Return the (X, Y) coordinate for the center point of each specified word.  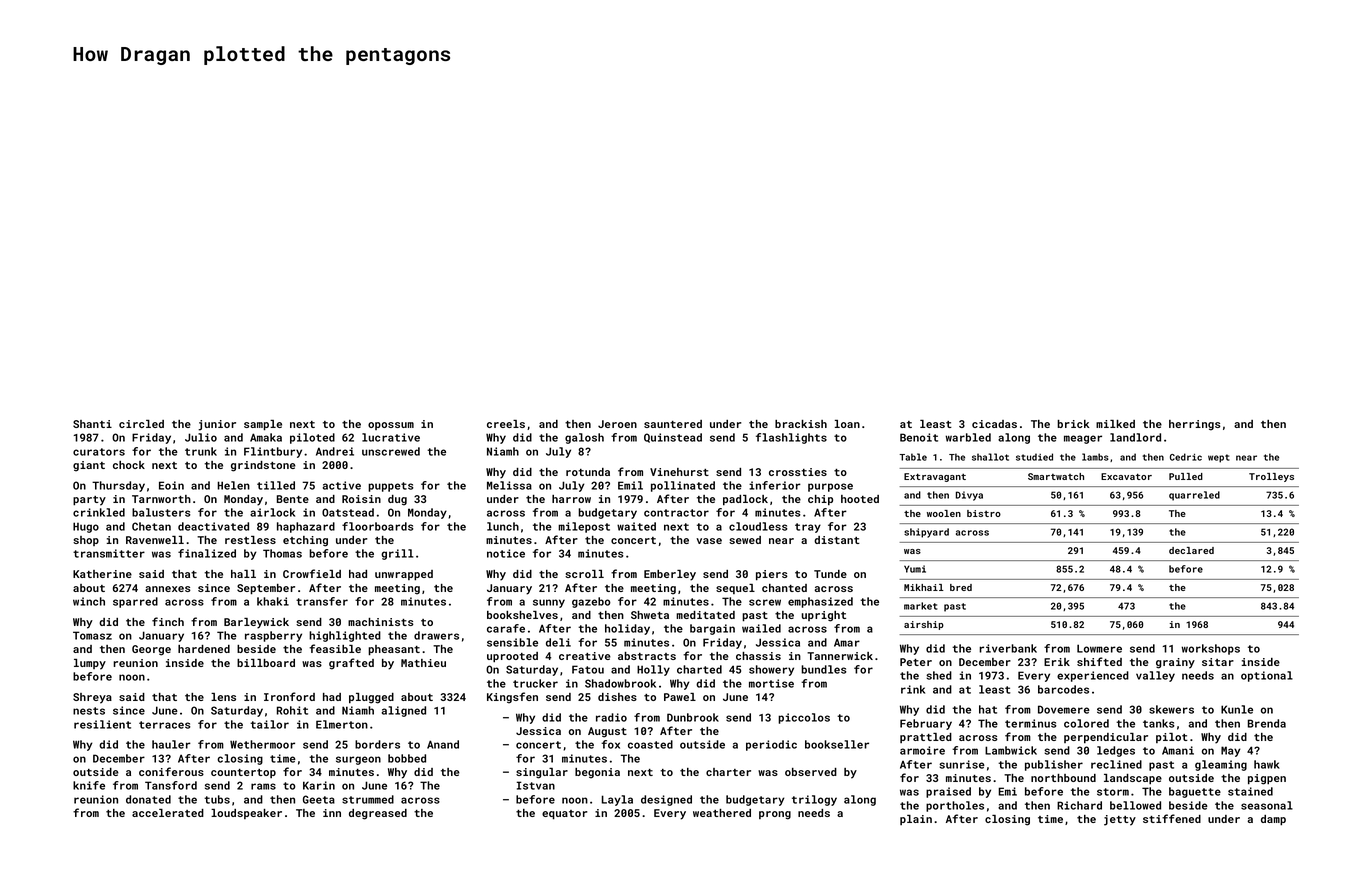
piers (772, 575)
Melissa (509, 485)
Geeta (319, 799)
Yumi (915, 569)
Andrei (335, 451)
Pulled (1186, 476)
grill (397, 554)
